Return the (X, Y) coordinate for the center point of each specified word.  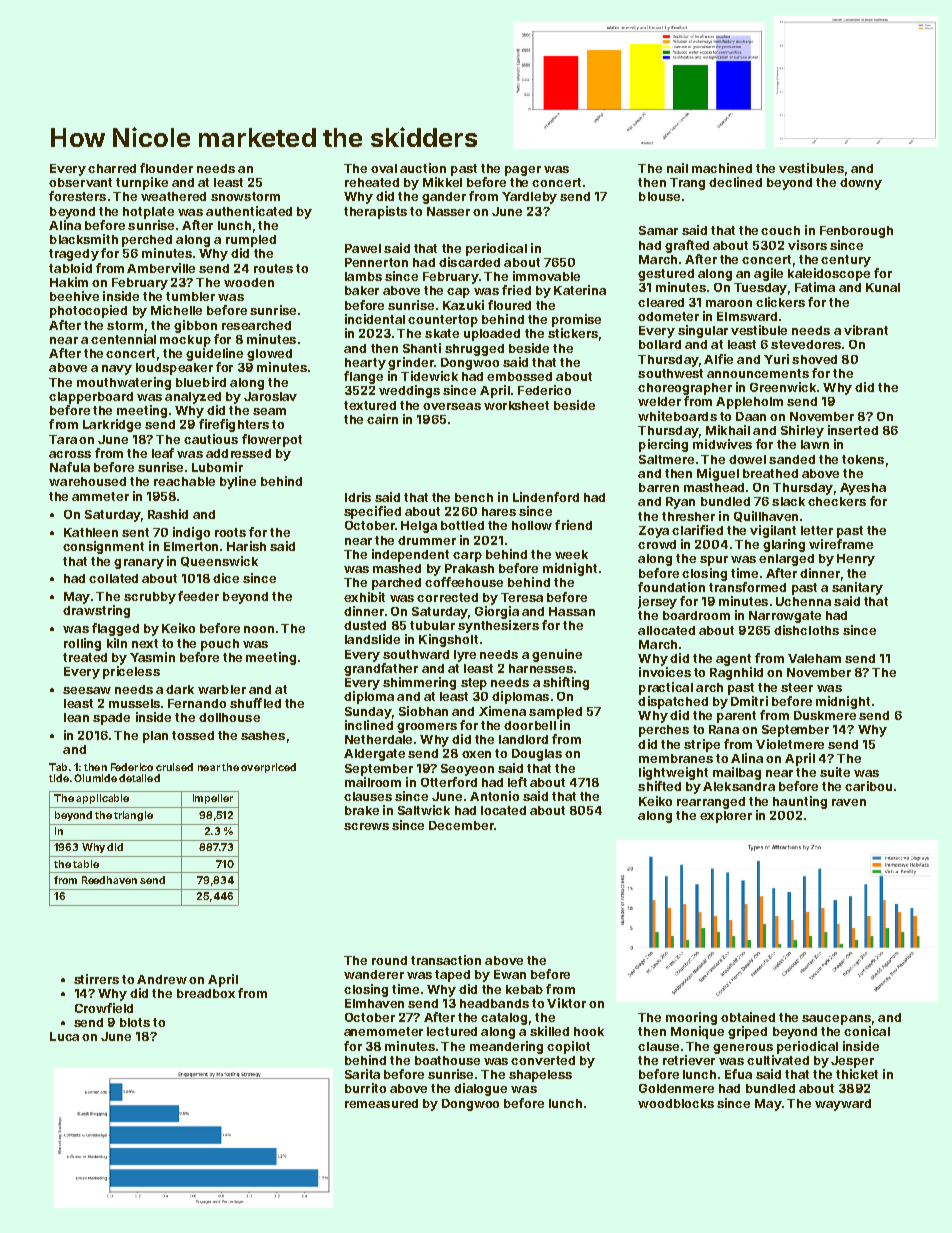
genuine (557, 655)
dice (226, 578)
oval (384, 168)
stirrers (96, 979)
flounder (166, 168)
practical (666, 688)
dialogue (480, 1089)
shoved (814, 359)
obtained (748, 1017)
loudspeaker (174, 369)
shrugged (474, 350)
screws (366, 826)
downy (861, 184)
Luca (64, 1036)
